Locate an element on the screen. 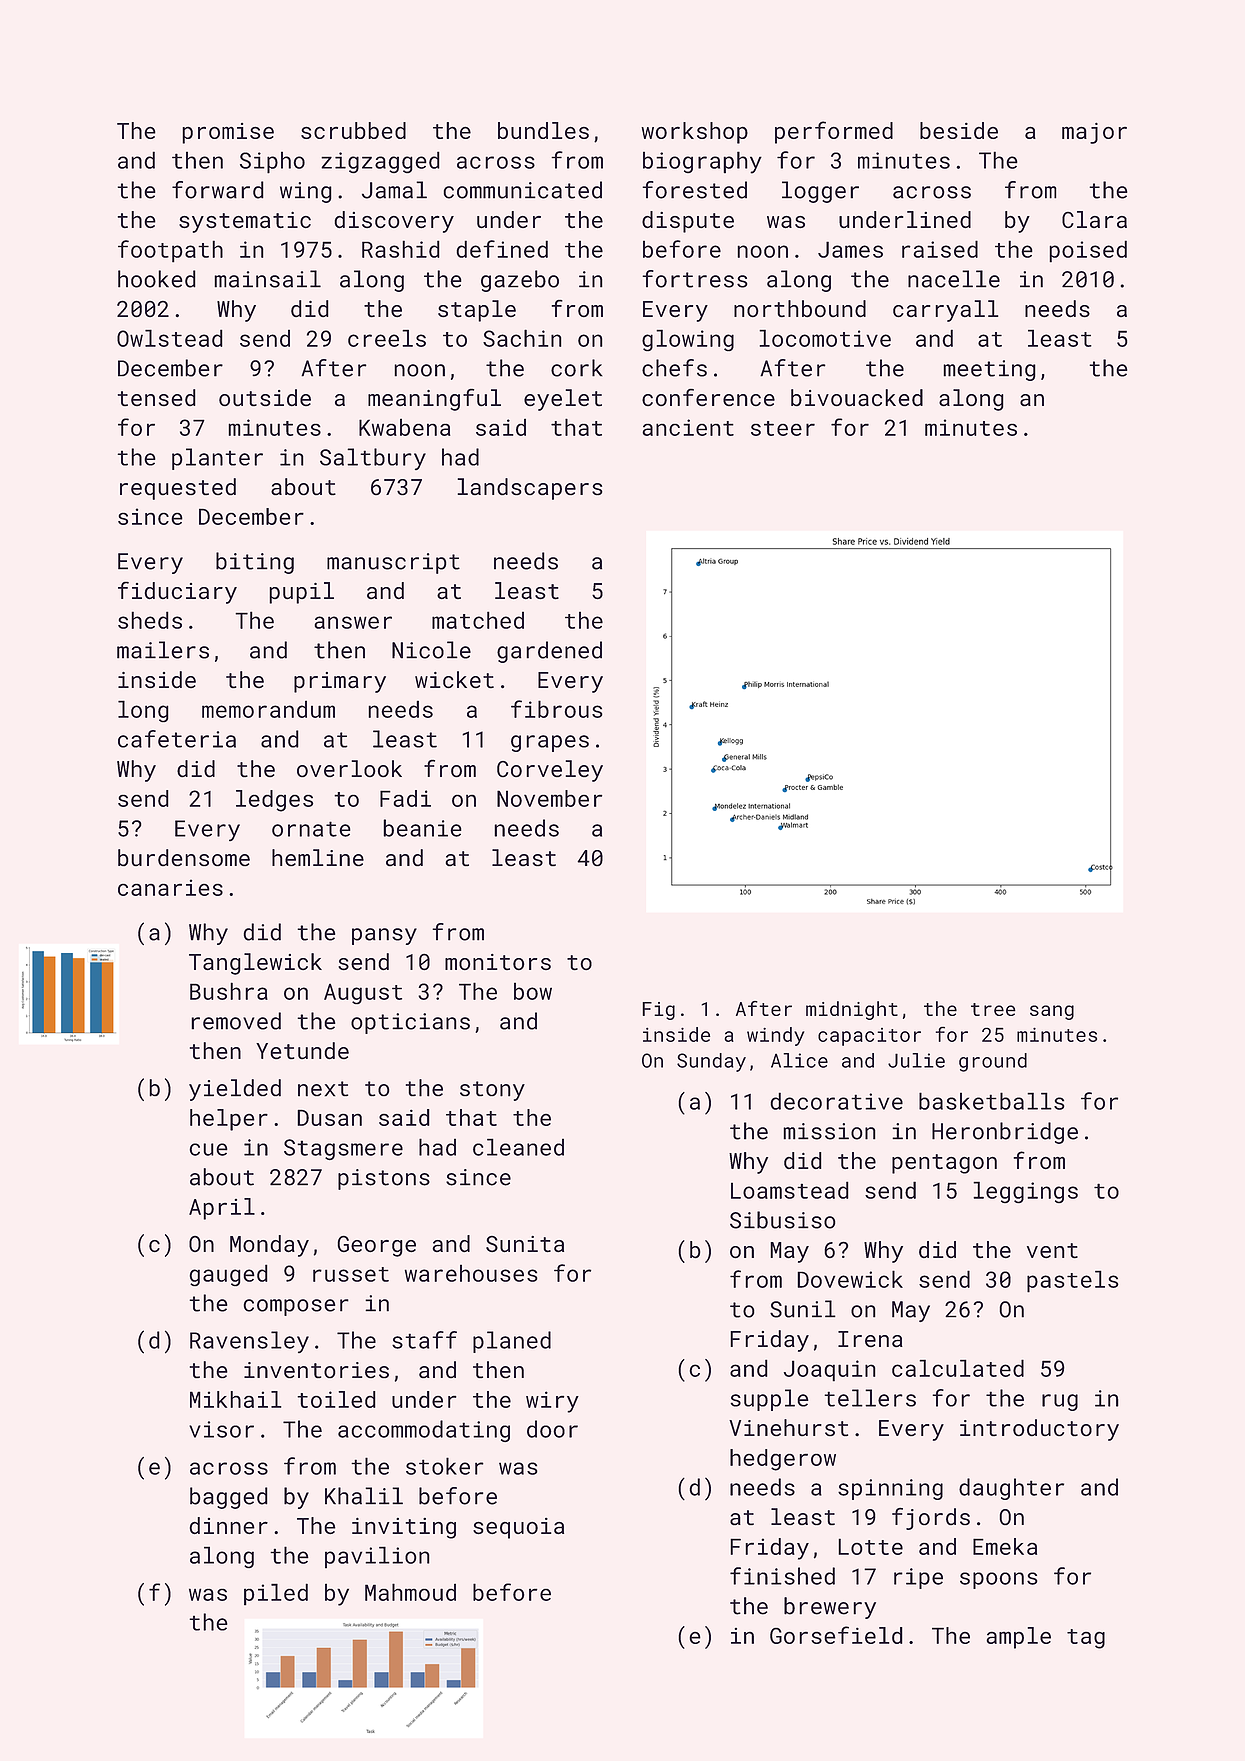  Heronbridge is located at coordinates (1005, 1133).
